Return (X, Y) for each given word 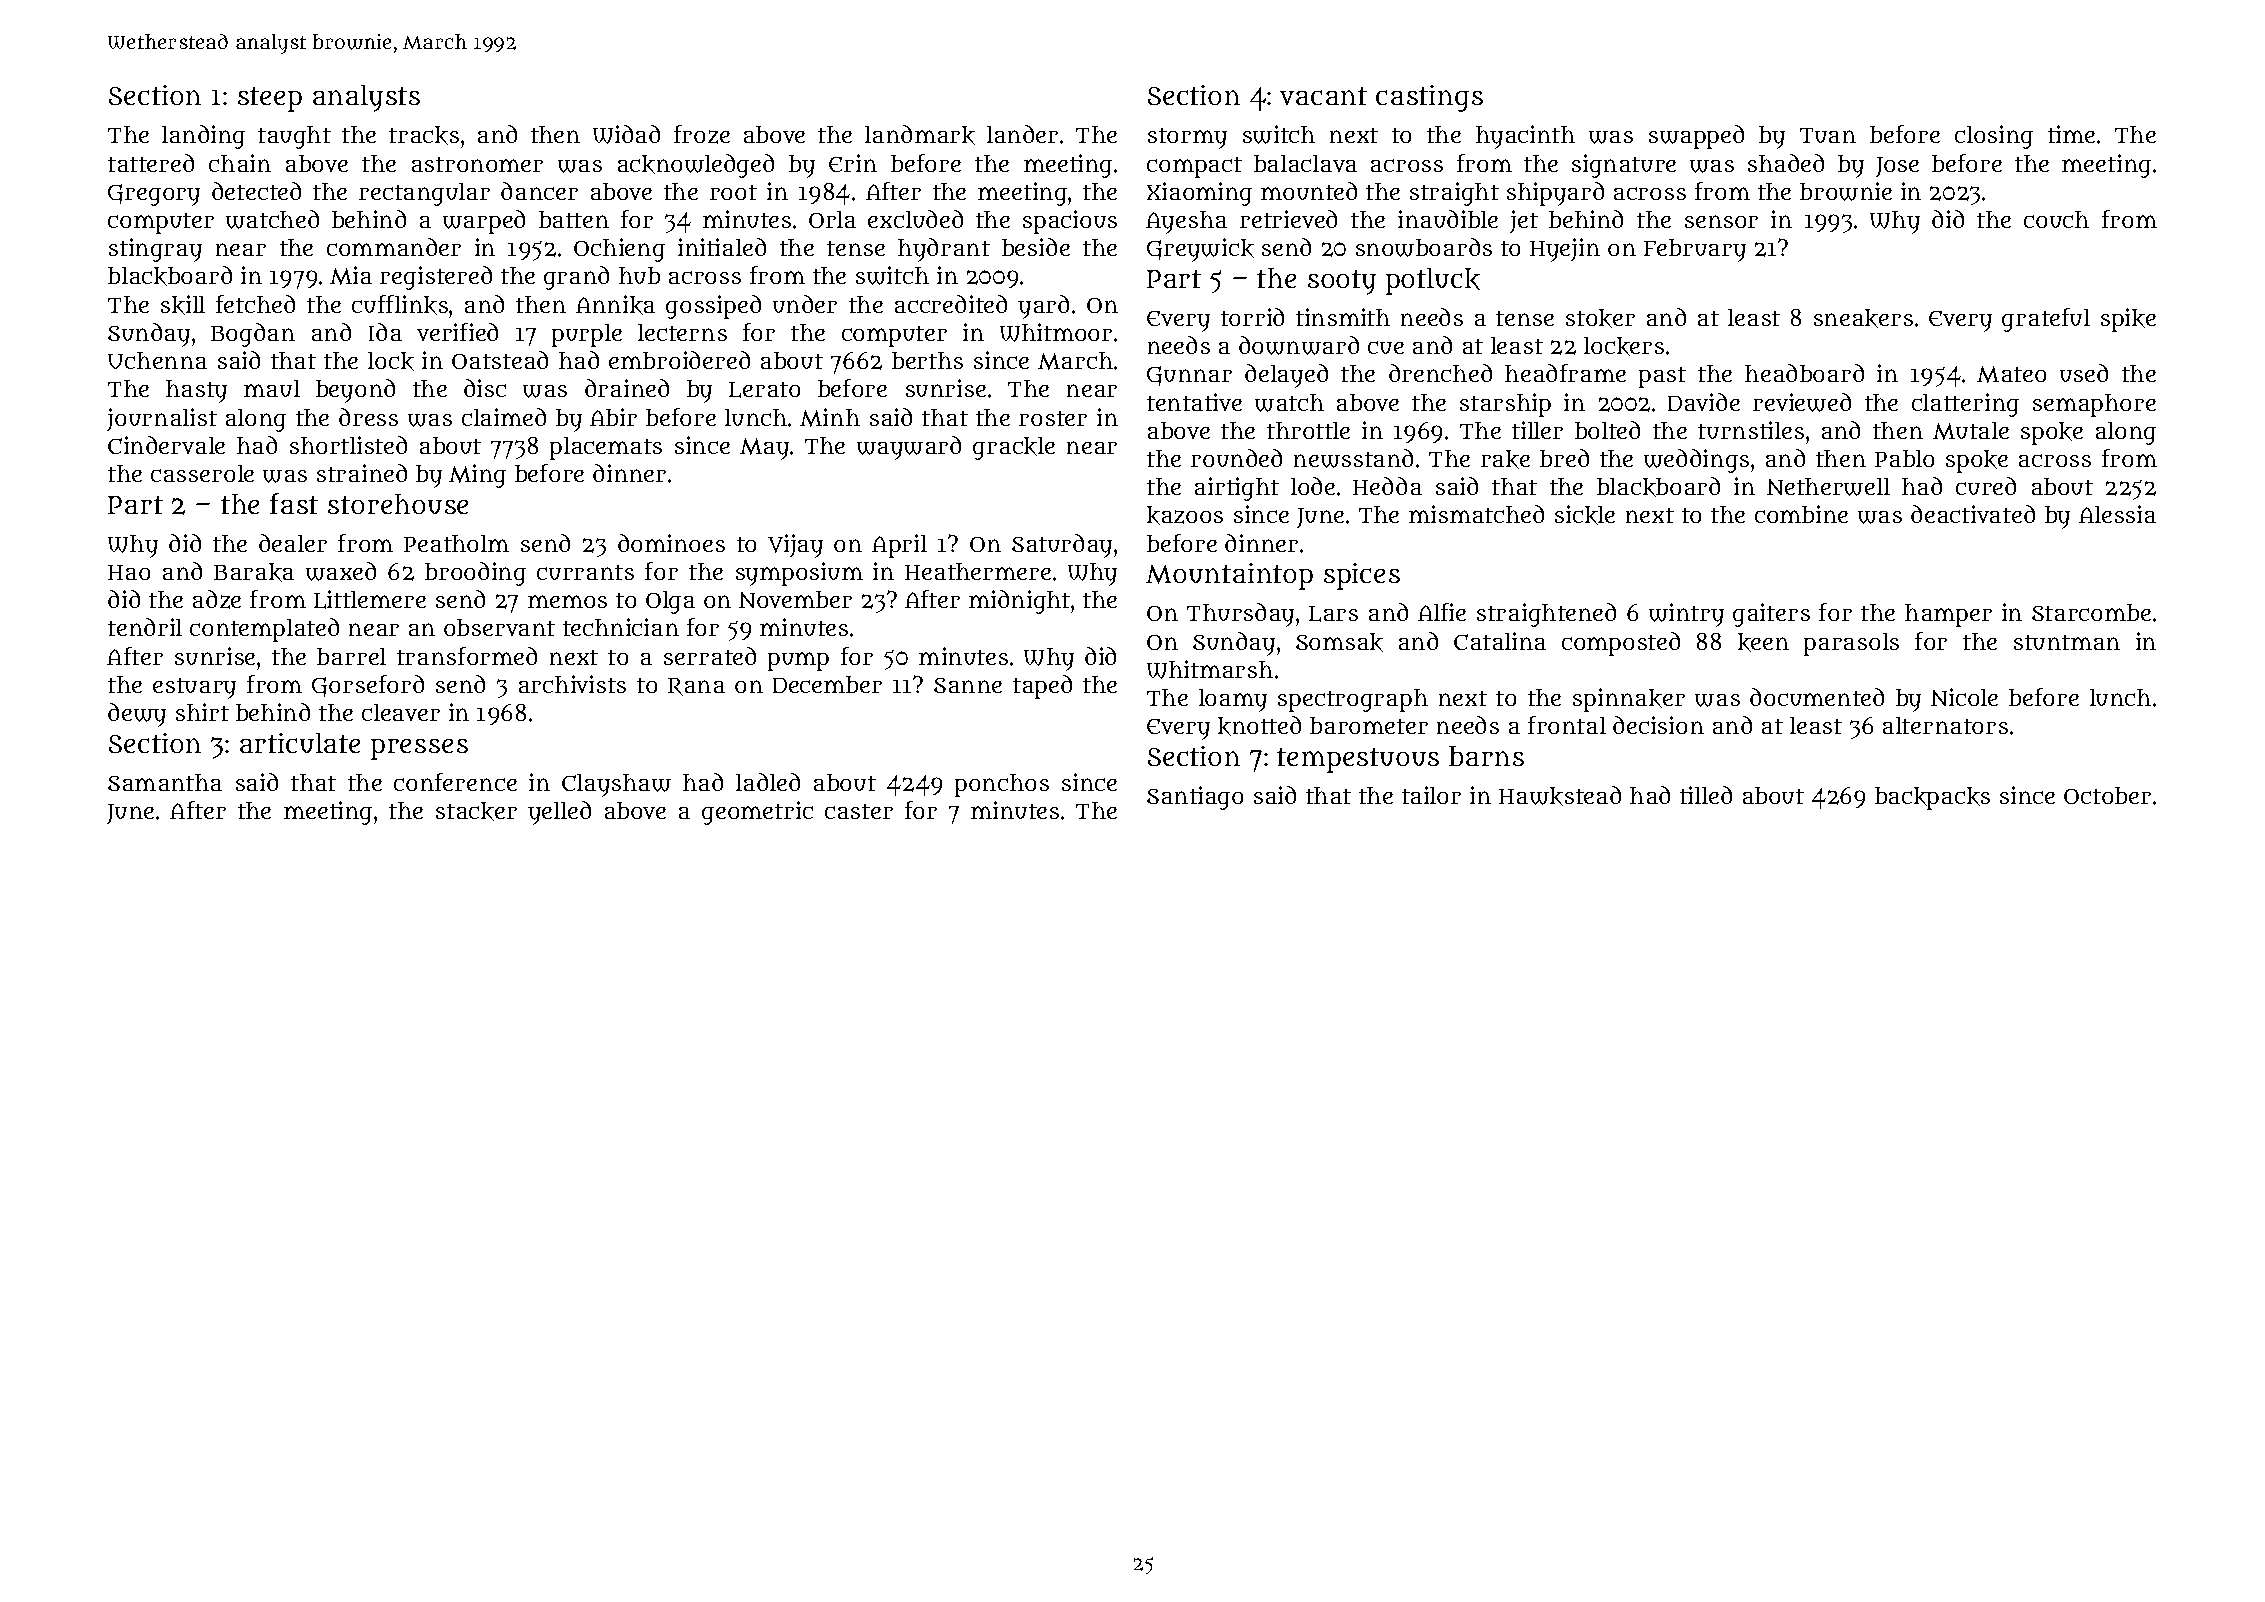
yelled (559, 813)
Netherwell (1828, 487)
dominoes (671, 543)
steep (270, 99)
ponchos (1002, 785)
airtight (1237, 489)
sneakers (1863, 318)
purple (587, 335)
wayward (909, 448)
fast (294, 503)
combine (1801, 514)
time (2071, 134)
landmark (920, 135)
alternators (1945, 725)
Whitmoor (1056, 332)
